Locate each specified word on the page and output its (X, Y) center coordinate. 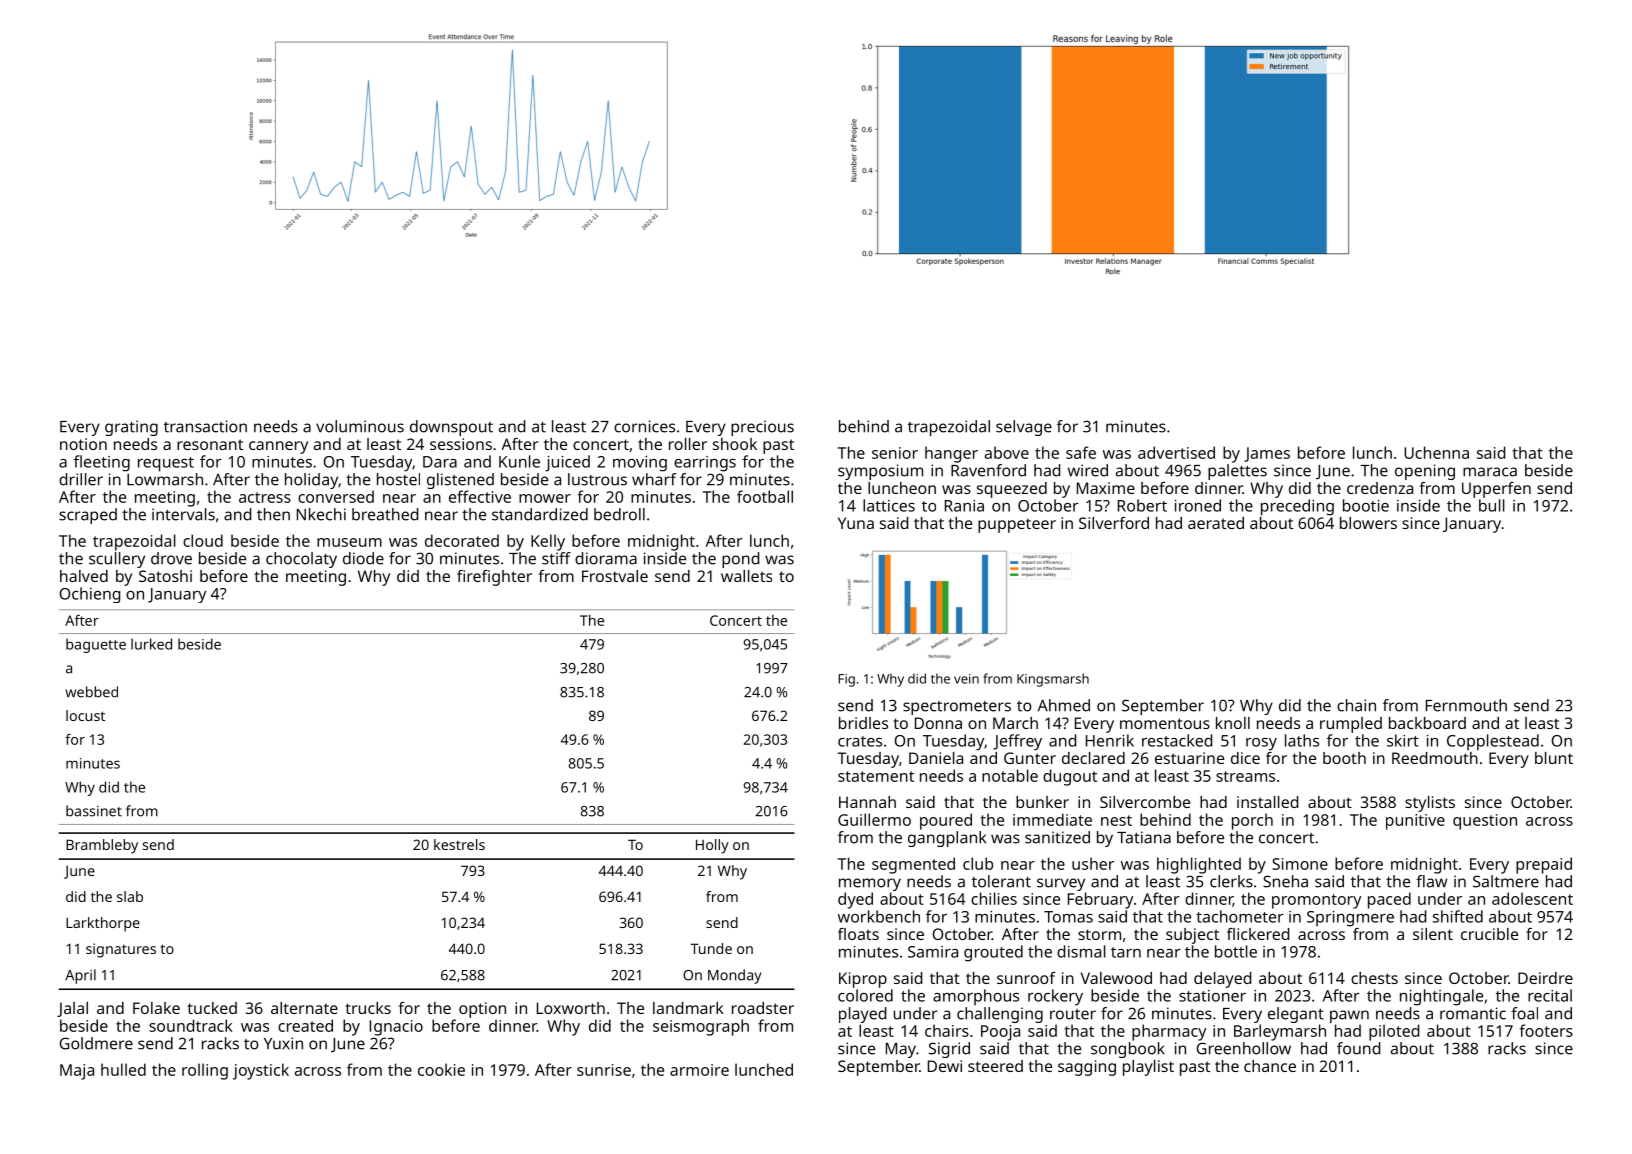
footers (1546, 1030)
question (1485, 822)
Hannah (867, 802)
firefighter (494, 578)
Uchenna (1436, 452)
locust (85, 715)
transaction (205, 426)
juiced (567, 463)
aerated (1216, 523)
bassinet (94, 811)
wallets (746, 576)
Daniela (936, 758)
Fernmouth (1466, 705)
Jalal (72, 1009)
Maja (77, 1072)
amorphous (976, 997)
